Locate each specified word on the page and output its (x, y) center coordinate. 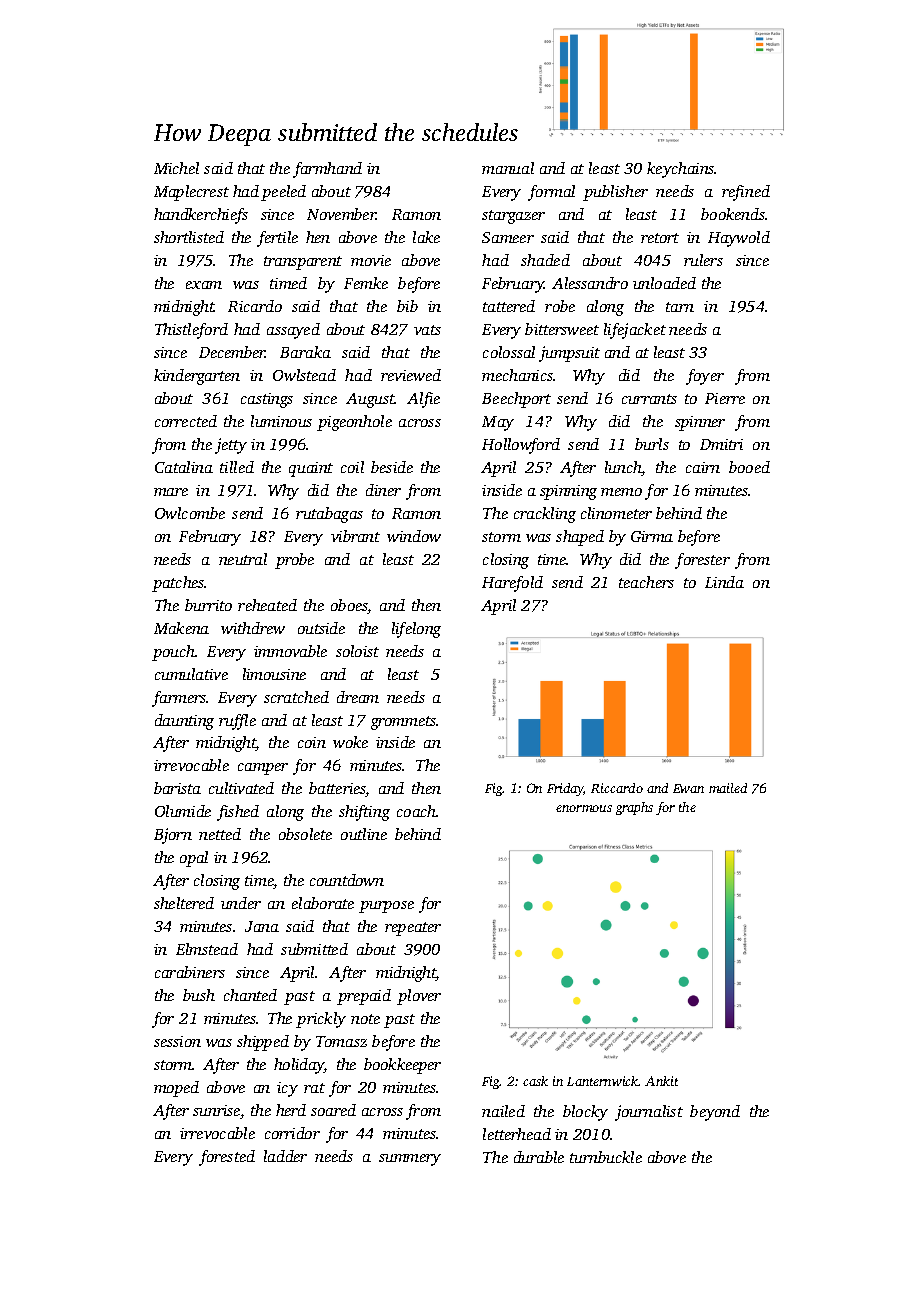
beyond (715, 1113)
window (414, 536)
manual (508, 168)
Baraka (305, 352)
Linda (724, 582)
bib (407, 306)
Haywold (739, 239)
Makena (181, 628)
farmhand (327, 170)
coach (417, 811)
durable (539, 1157)
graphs (634, 808)
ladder (285, 1156)
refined (746, 193)
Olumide (183, 811)
